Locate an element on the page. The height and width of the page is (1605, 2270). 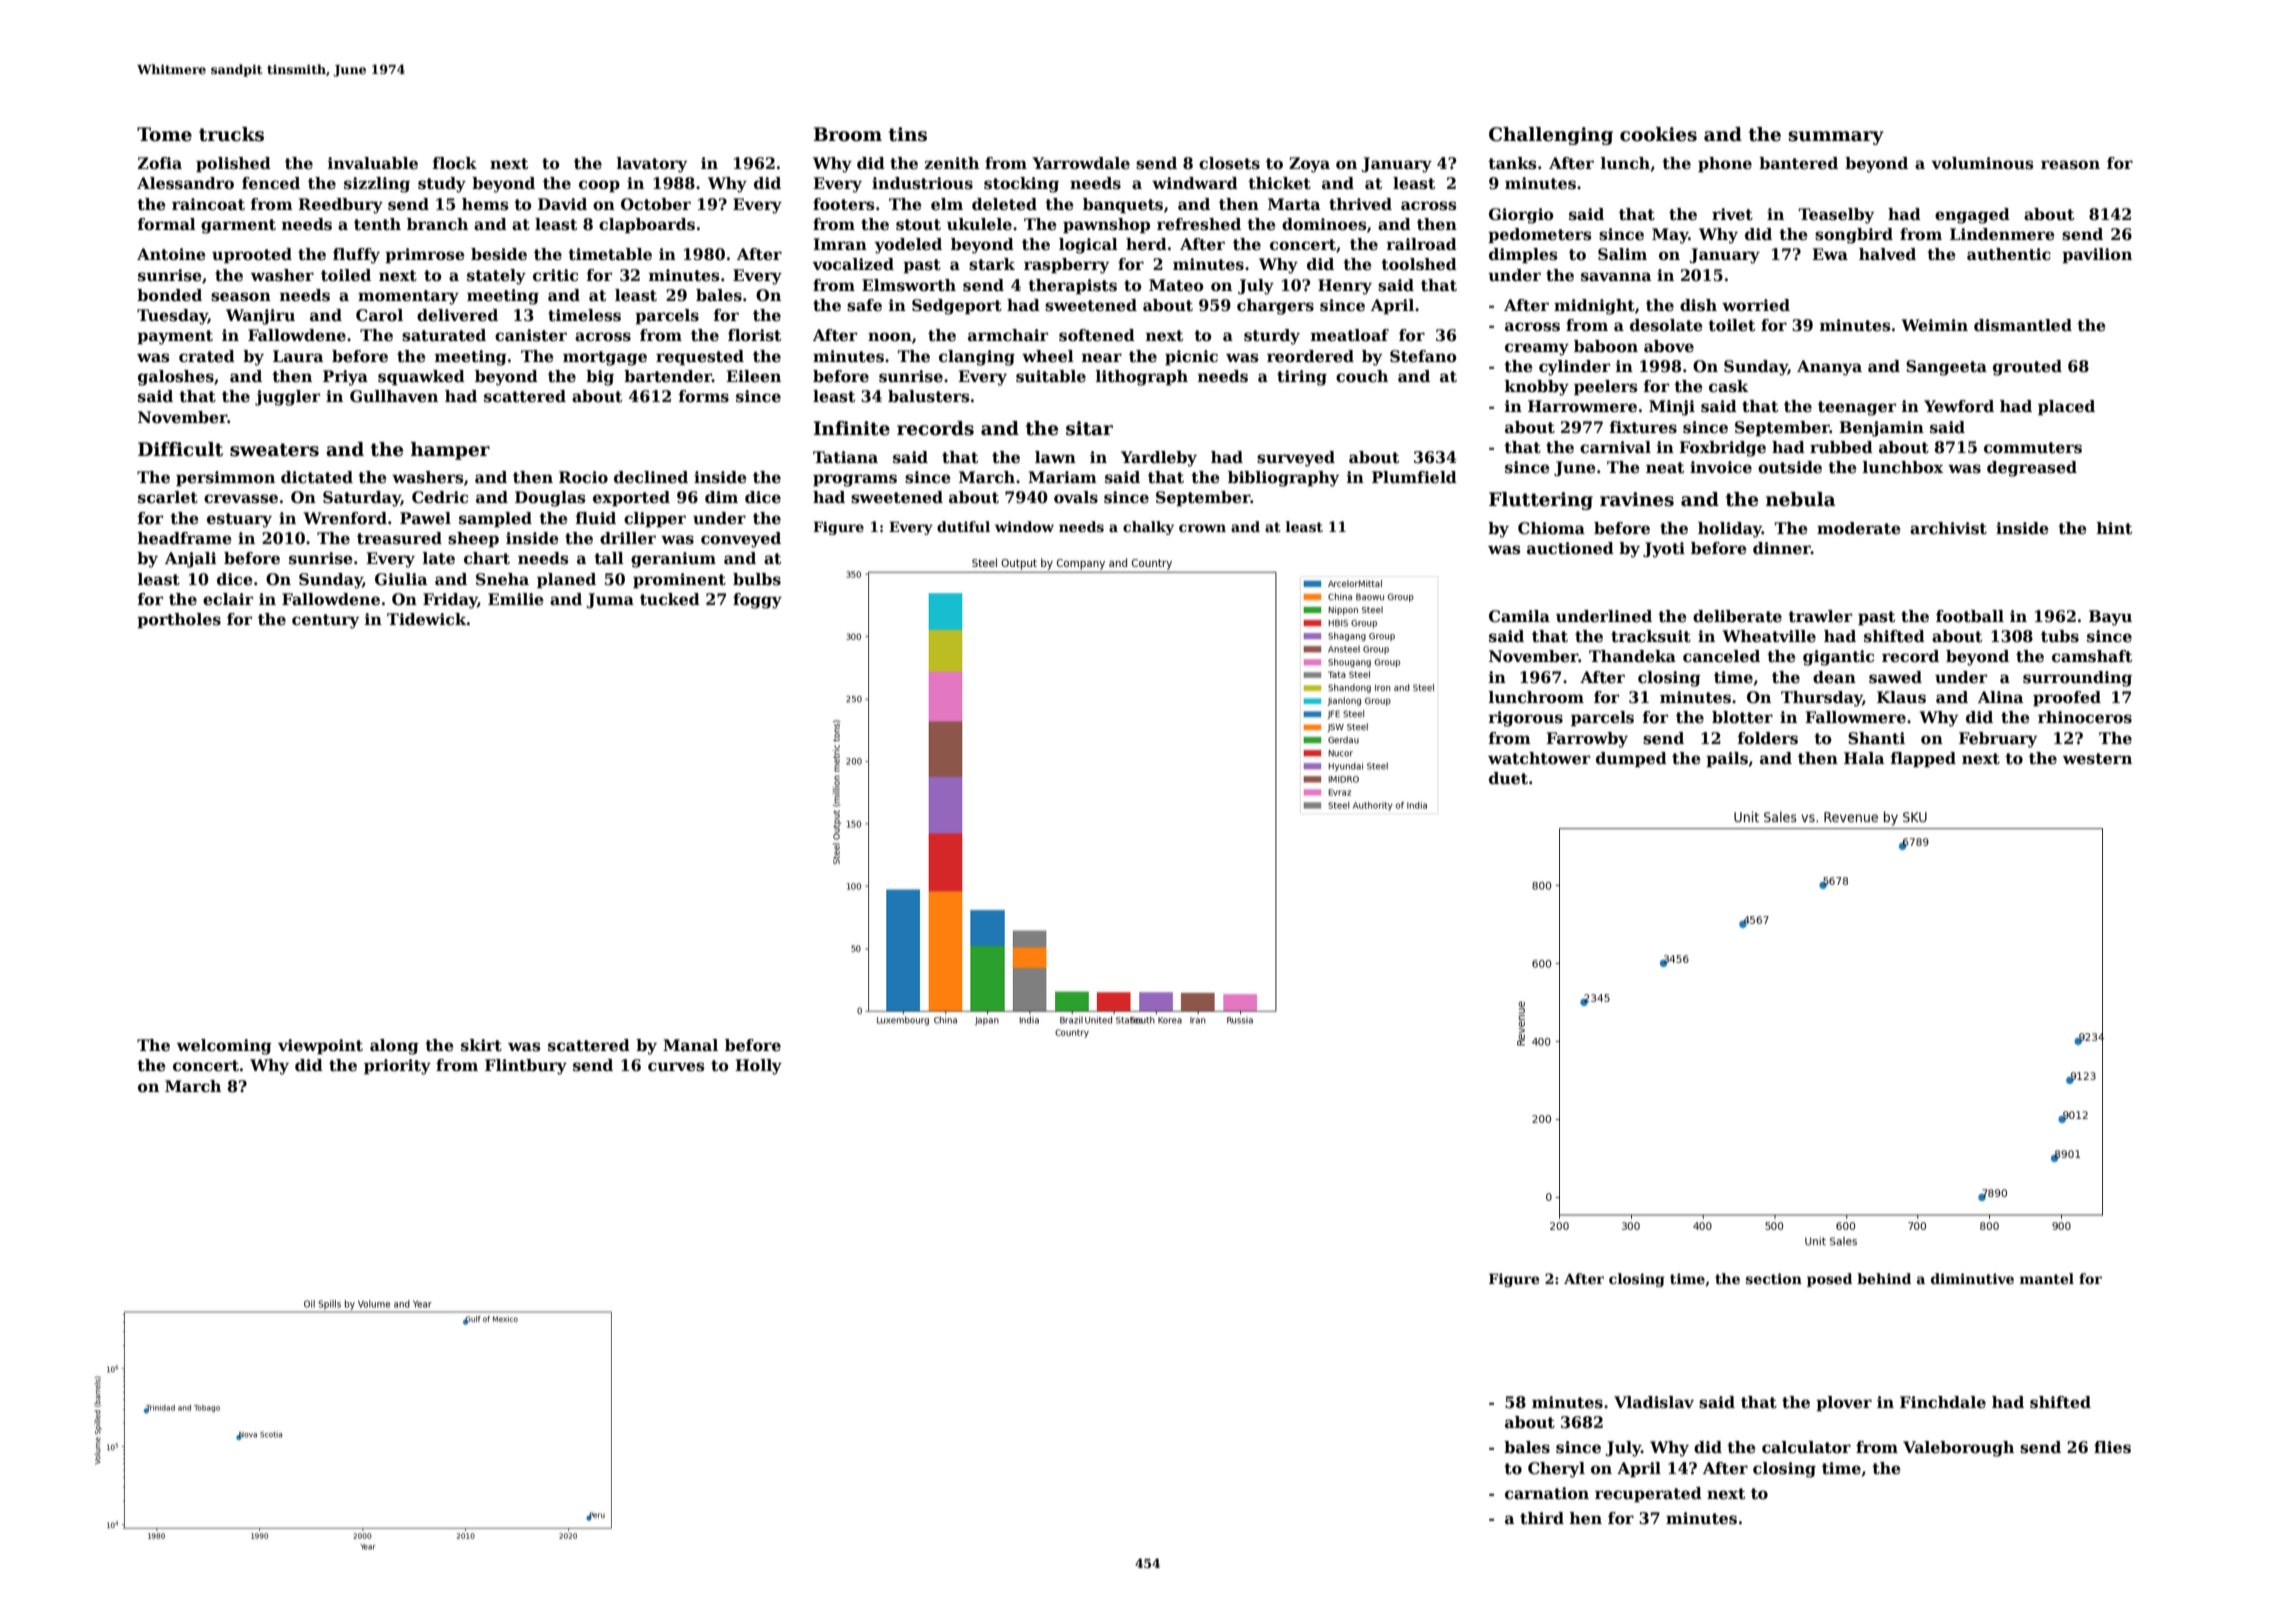
third is located at coordinates (1542, 1518).
